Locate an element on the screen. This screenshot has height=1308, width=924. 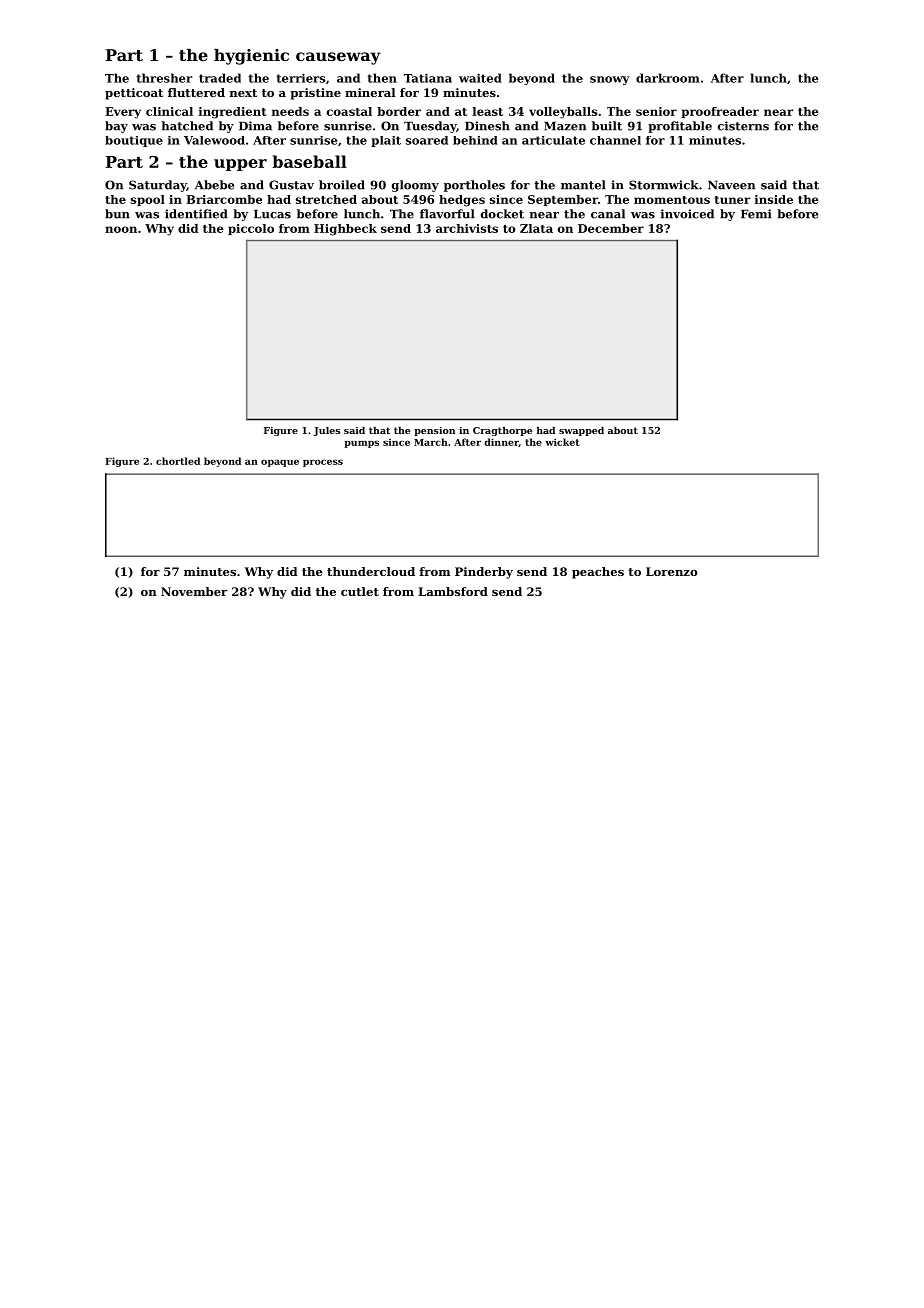
December is located at coordinates (611, 228).
